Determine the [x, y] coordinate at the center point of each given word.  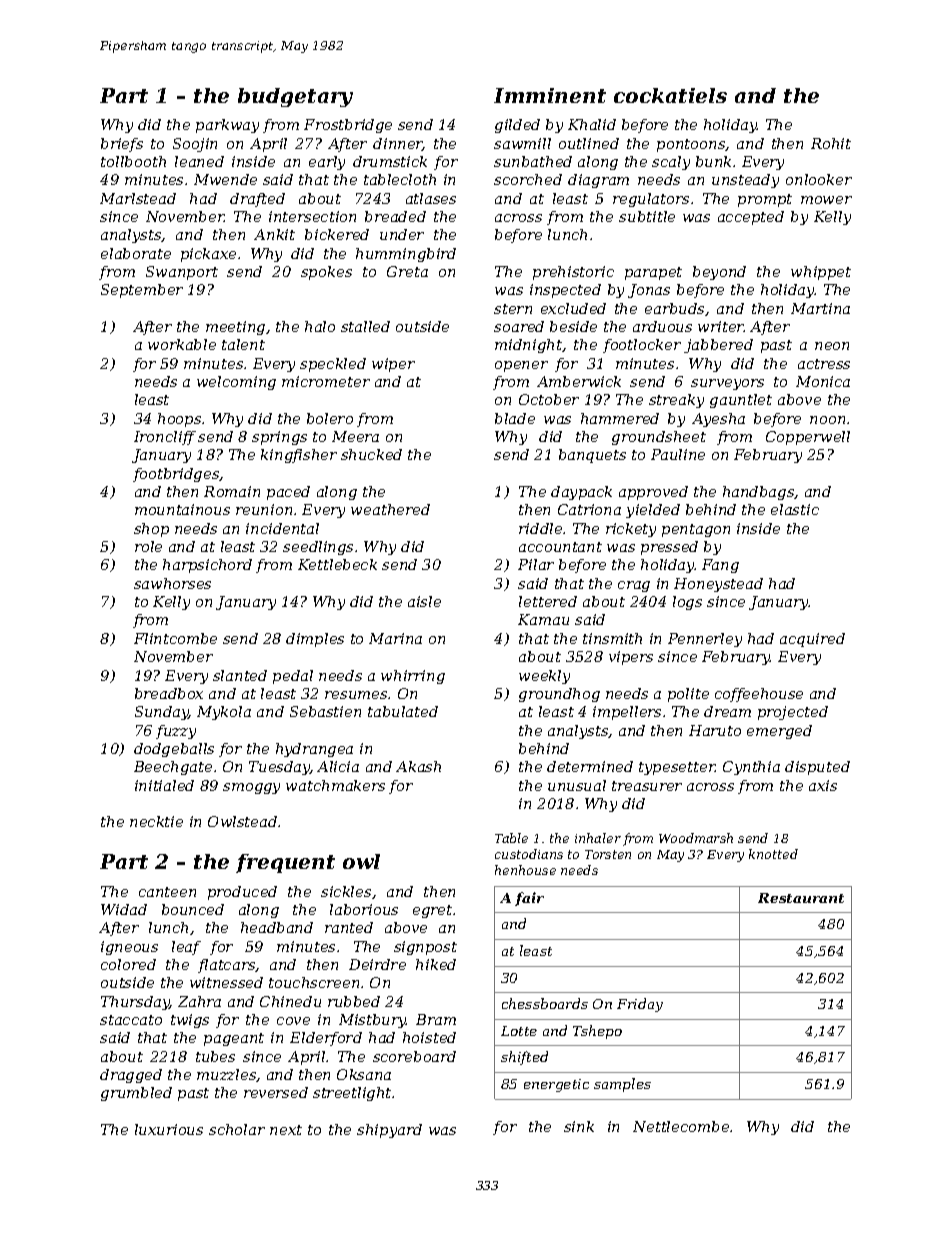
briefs [122, 145]
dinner [398, 144]
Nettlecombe [681, 1126]
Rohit [831, 143]
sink [579, 1126]
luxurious [169, 1129]
